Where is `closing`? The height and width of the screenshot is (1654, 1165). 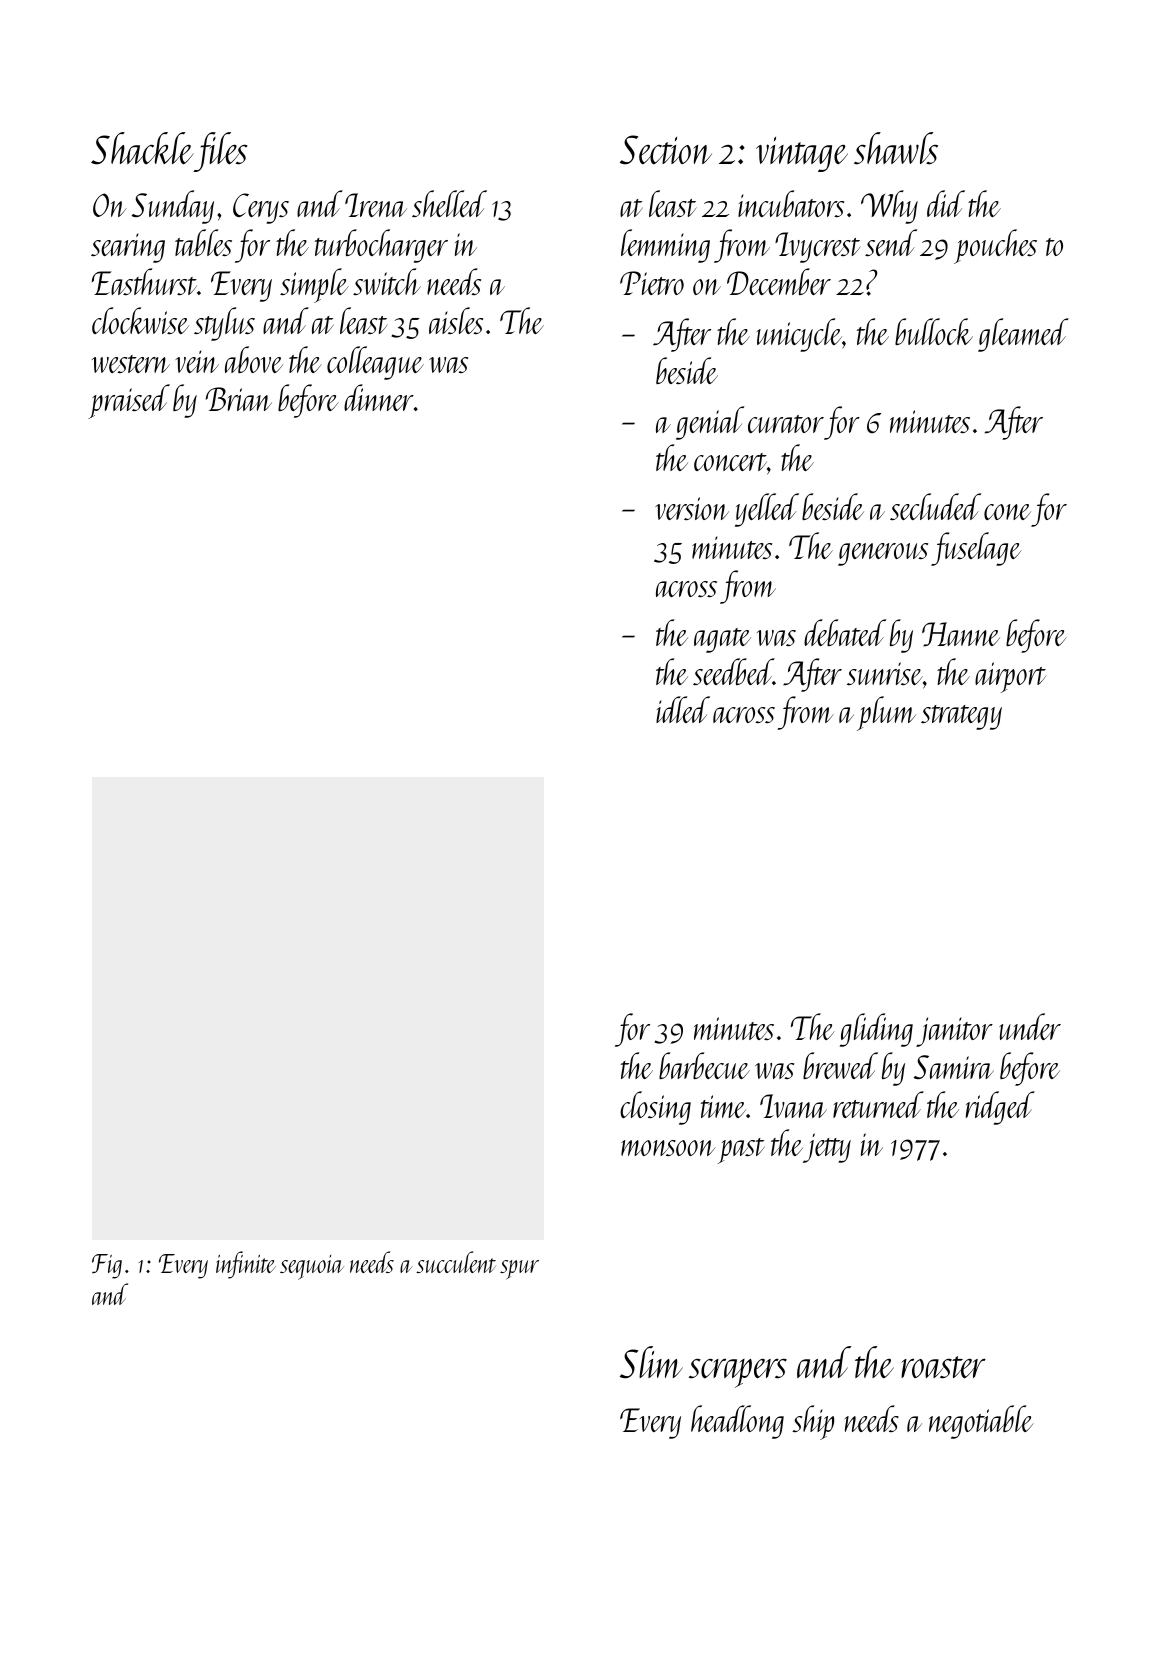
closing is located at coordinates (655, 1108).
